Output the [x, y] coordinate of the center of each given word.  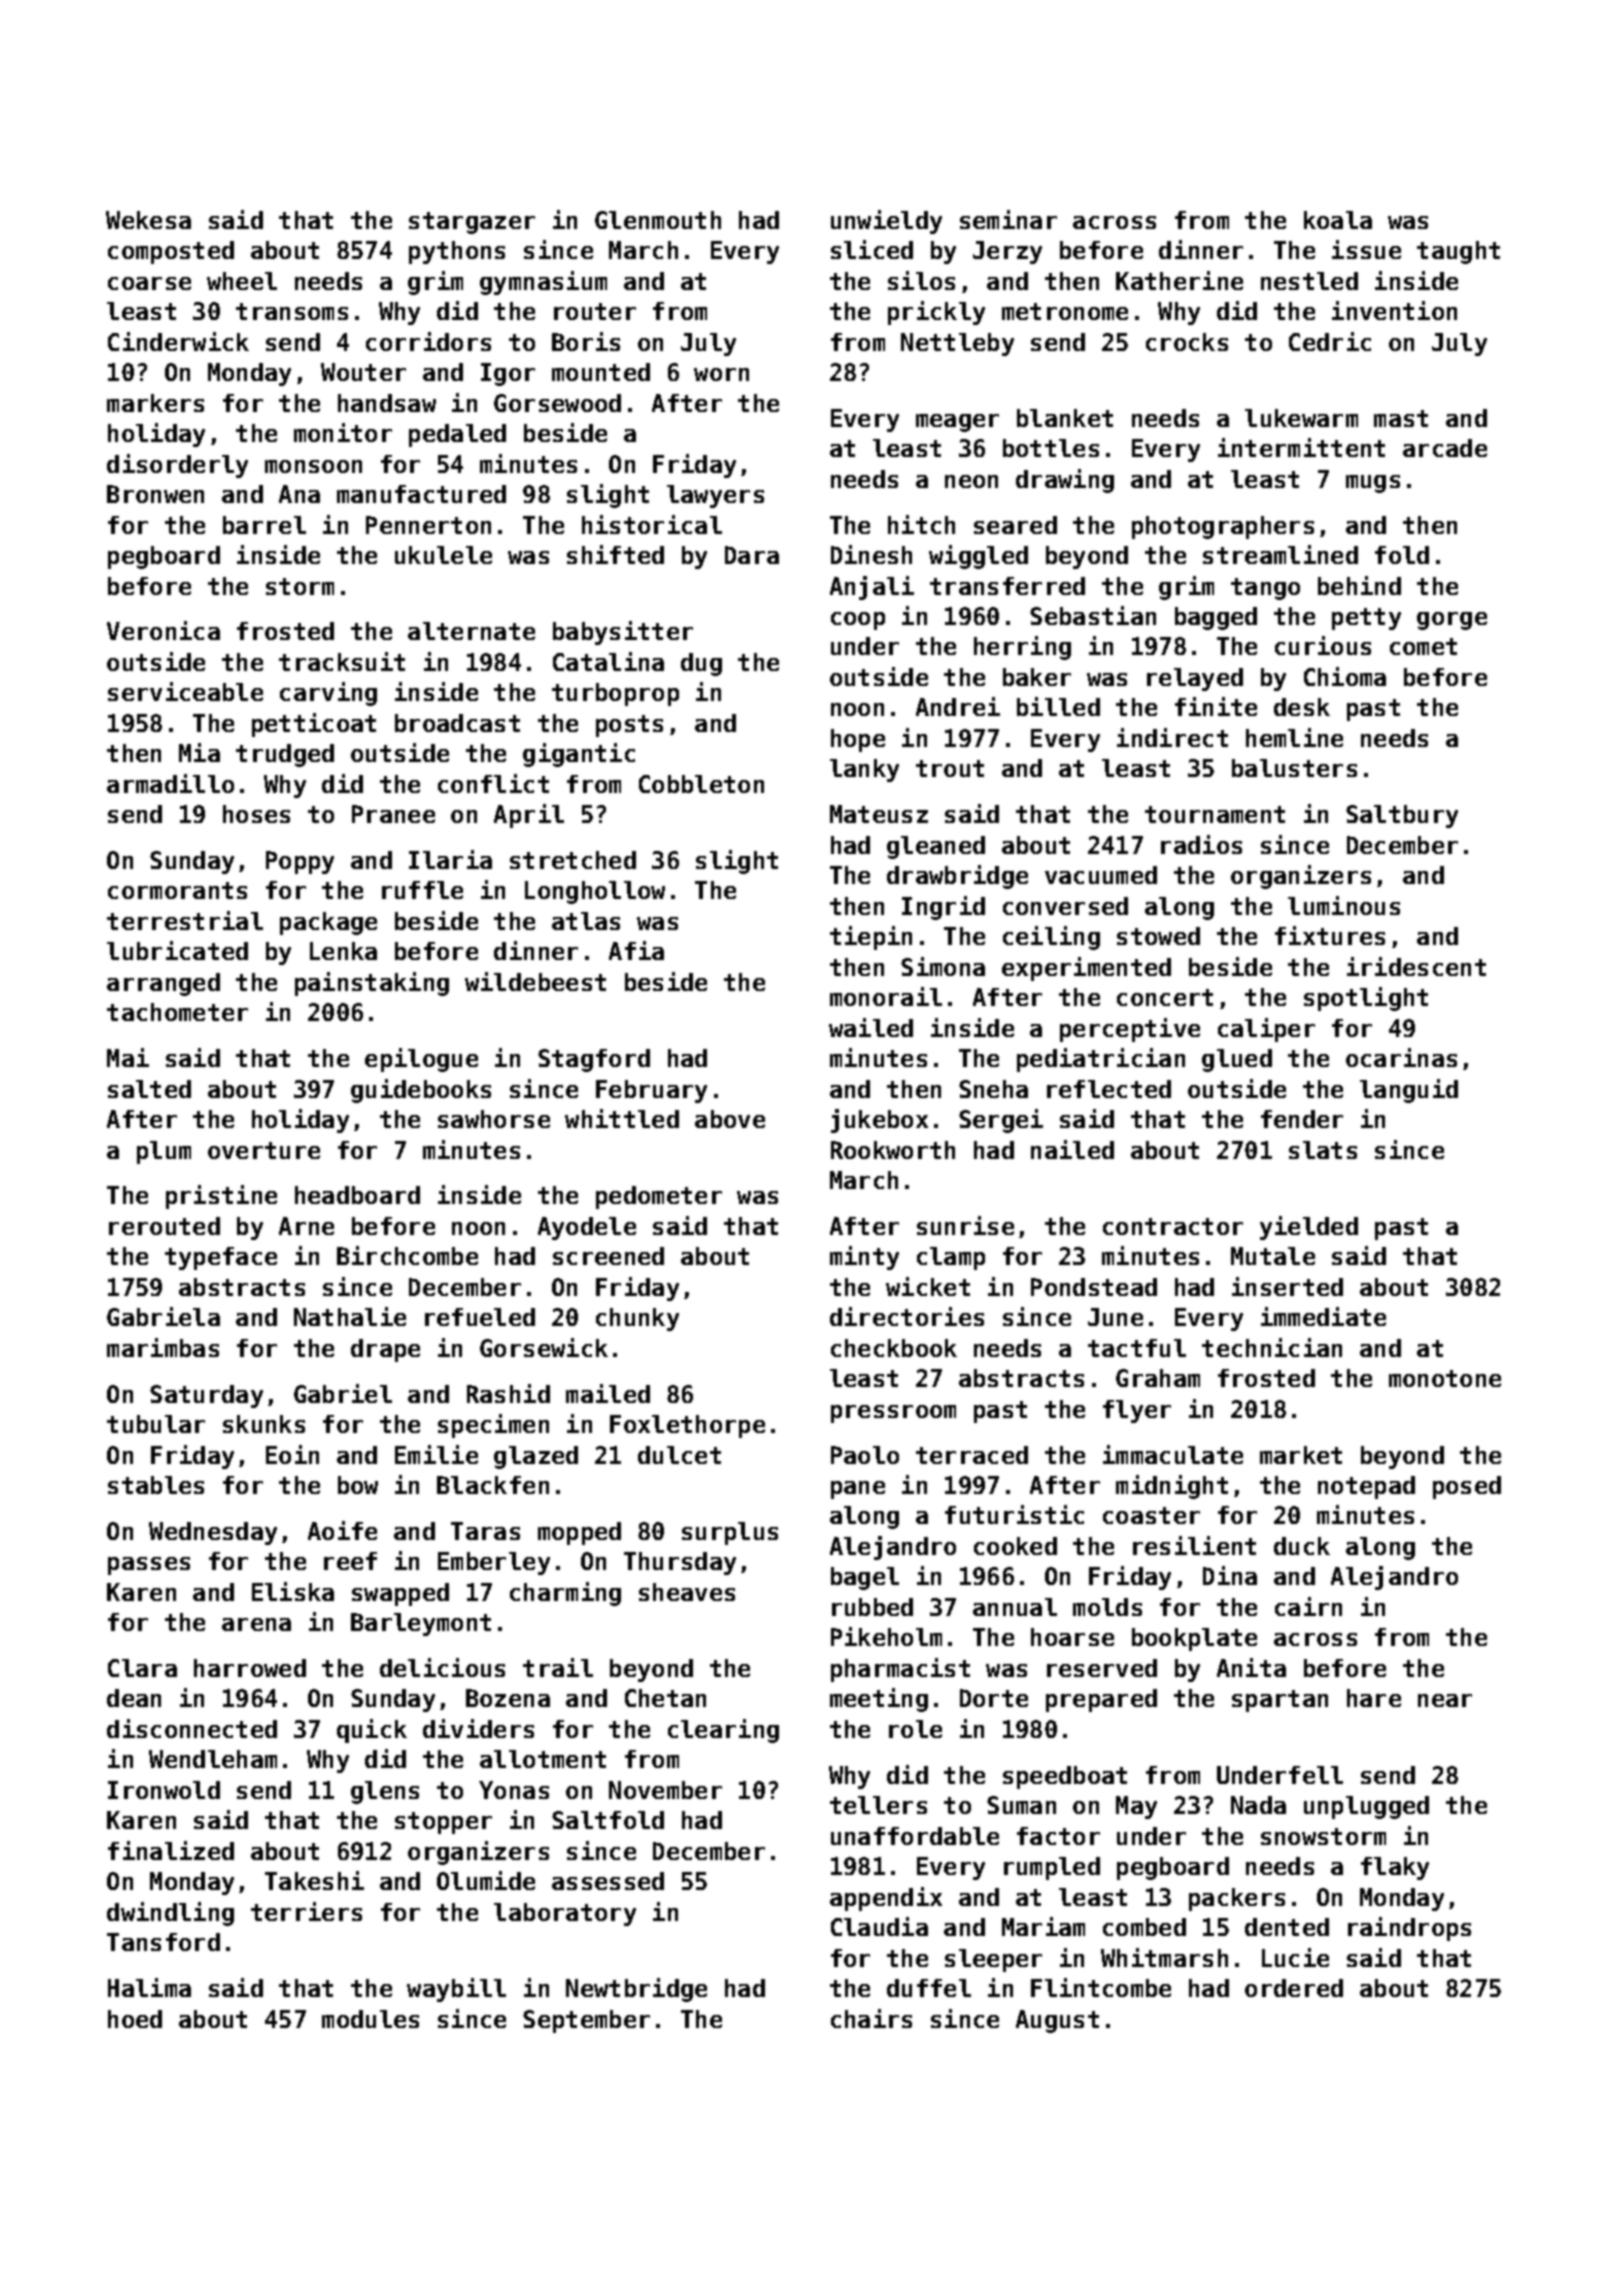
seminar [1008, 219]
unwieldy [886, 222]
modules [370, 2019]
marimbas [163, 1347]
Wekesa [148, 220]
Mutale [1273, 1256]
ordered [1294, 1988]
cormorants [177, 890]
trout [950, 768]
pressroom [893, 1414]
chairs [871, 2018]
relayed [1195, 679]
